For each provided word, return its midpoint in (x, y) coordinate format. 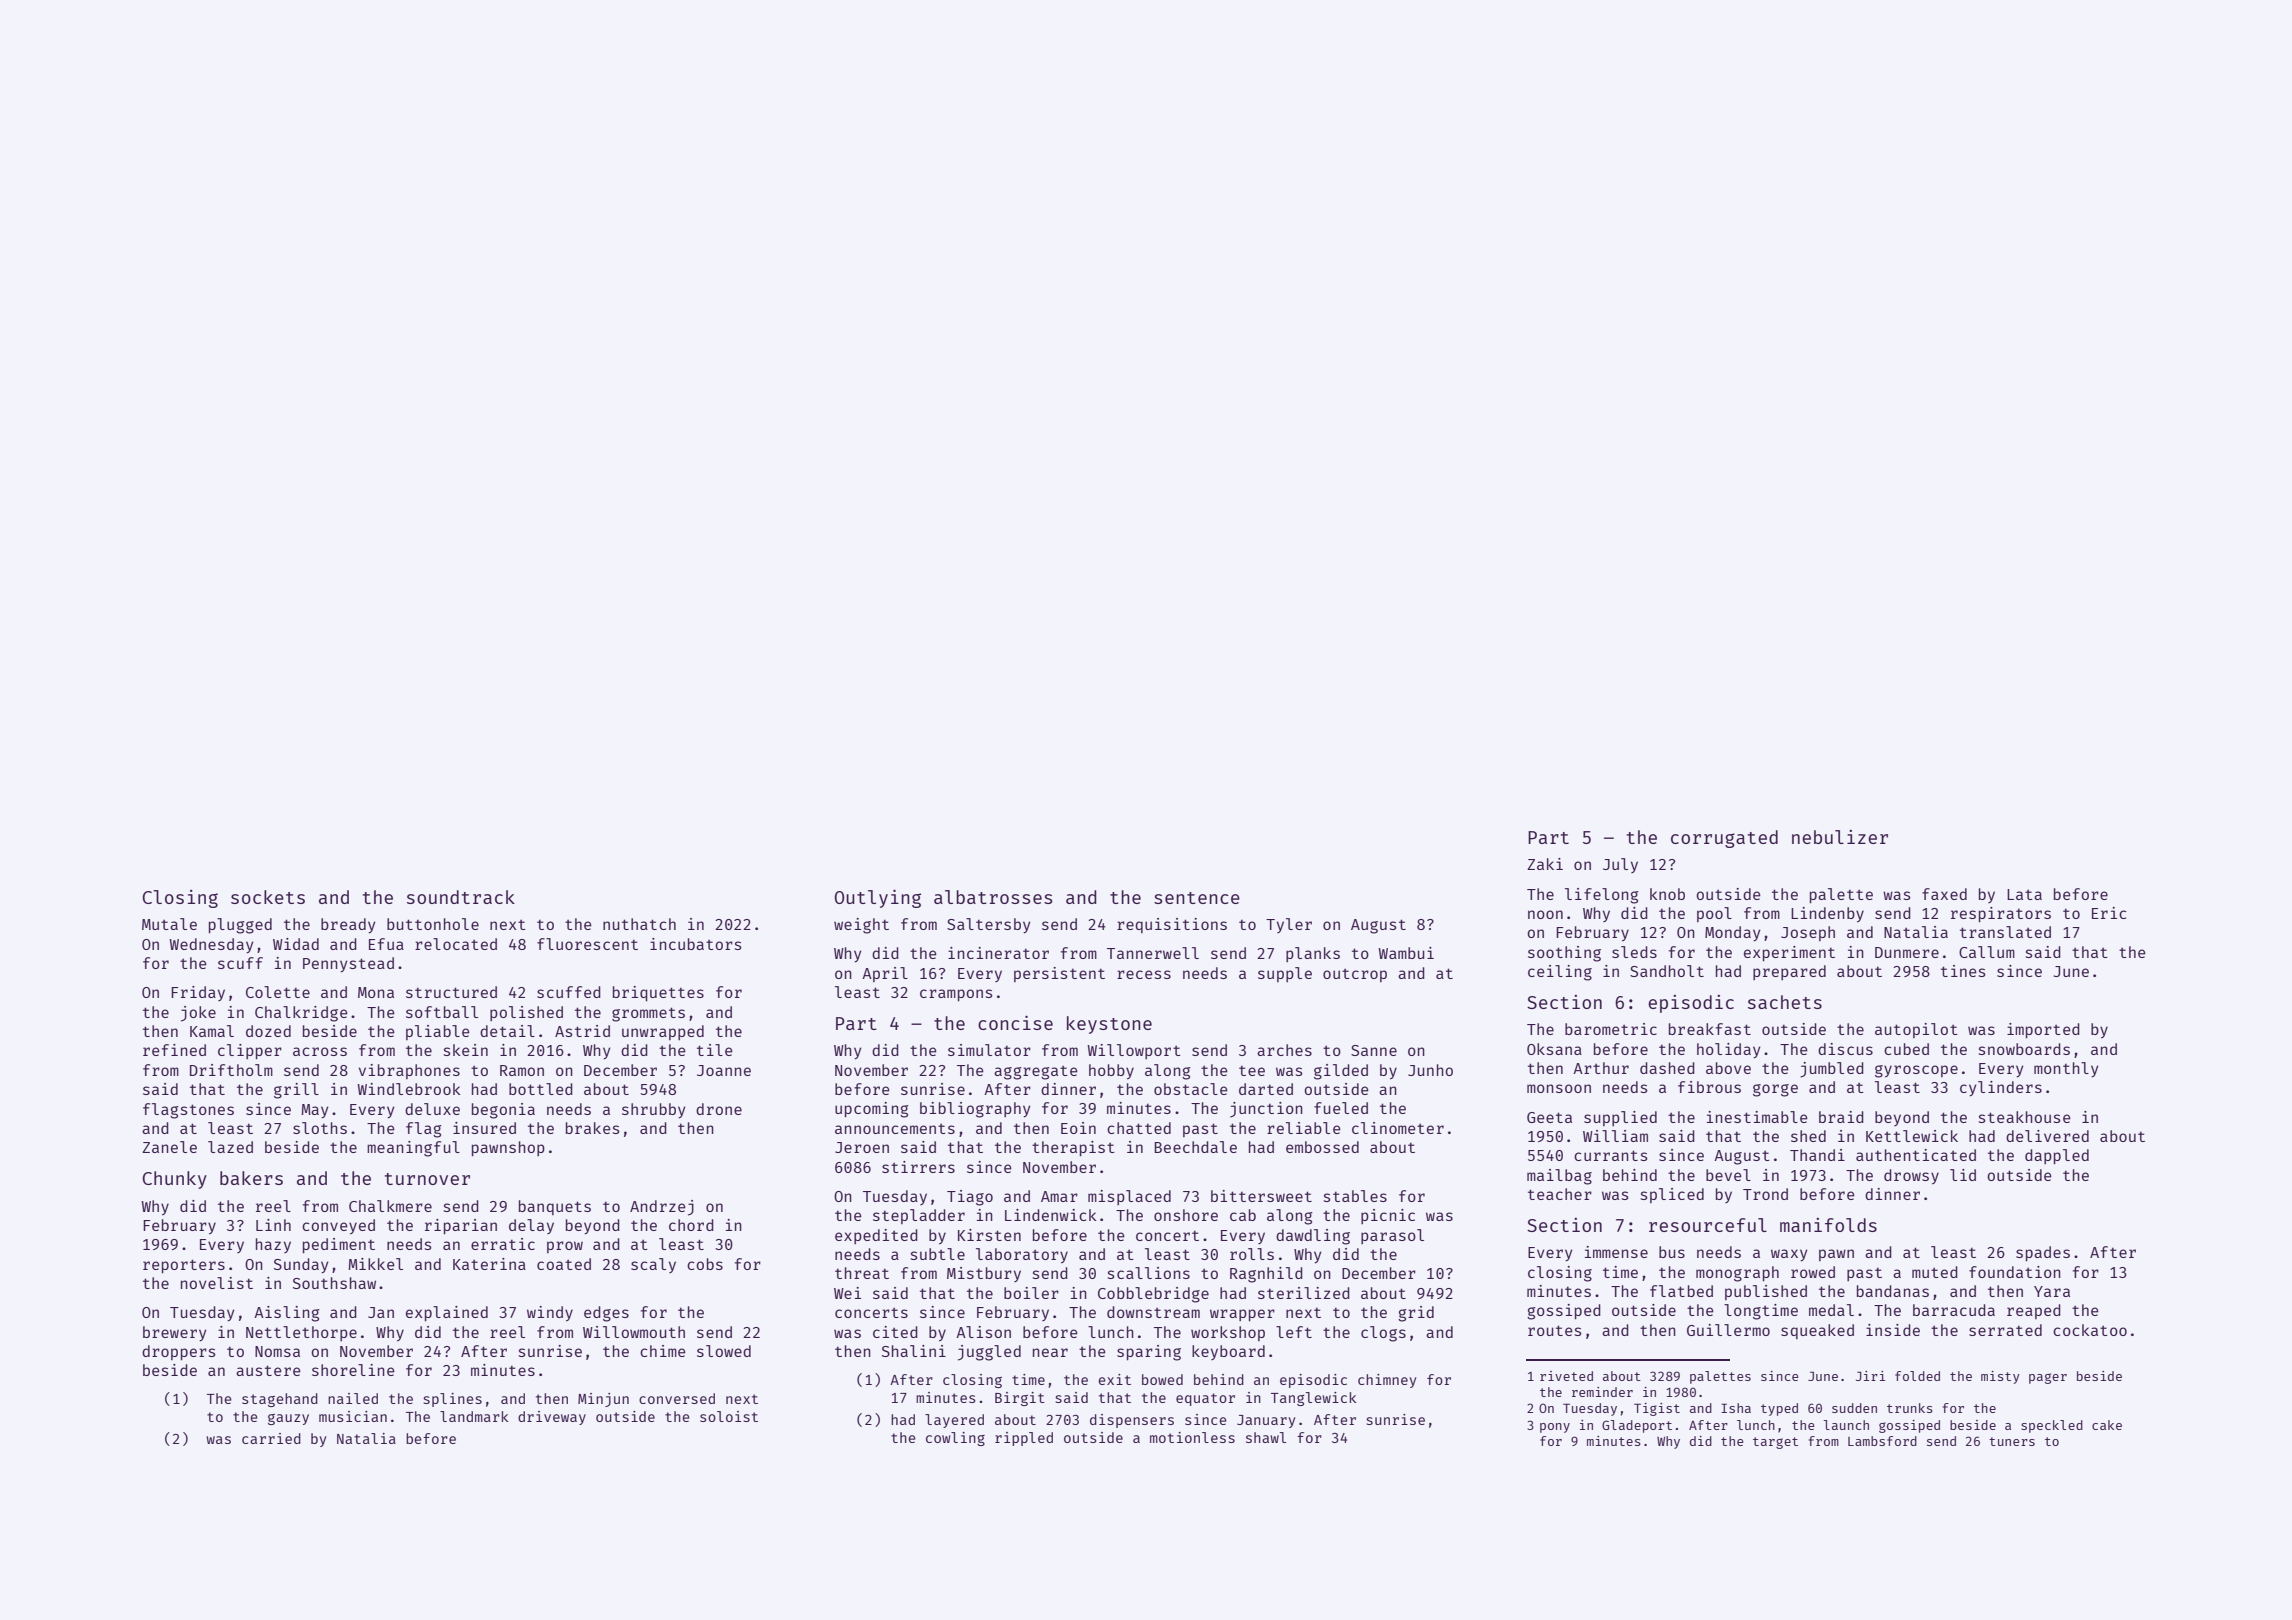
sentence (1197, 898)
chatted (1139, 1128)
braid (1841, 1117)
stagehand (280, 1400)
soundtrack (461, 897)
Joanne (724, 1070)
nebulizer (1840, 837)
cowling (955, 1439)
